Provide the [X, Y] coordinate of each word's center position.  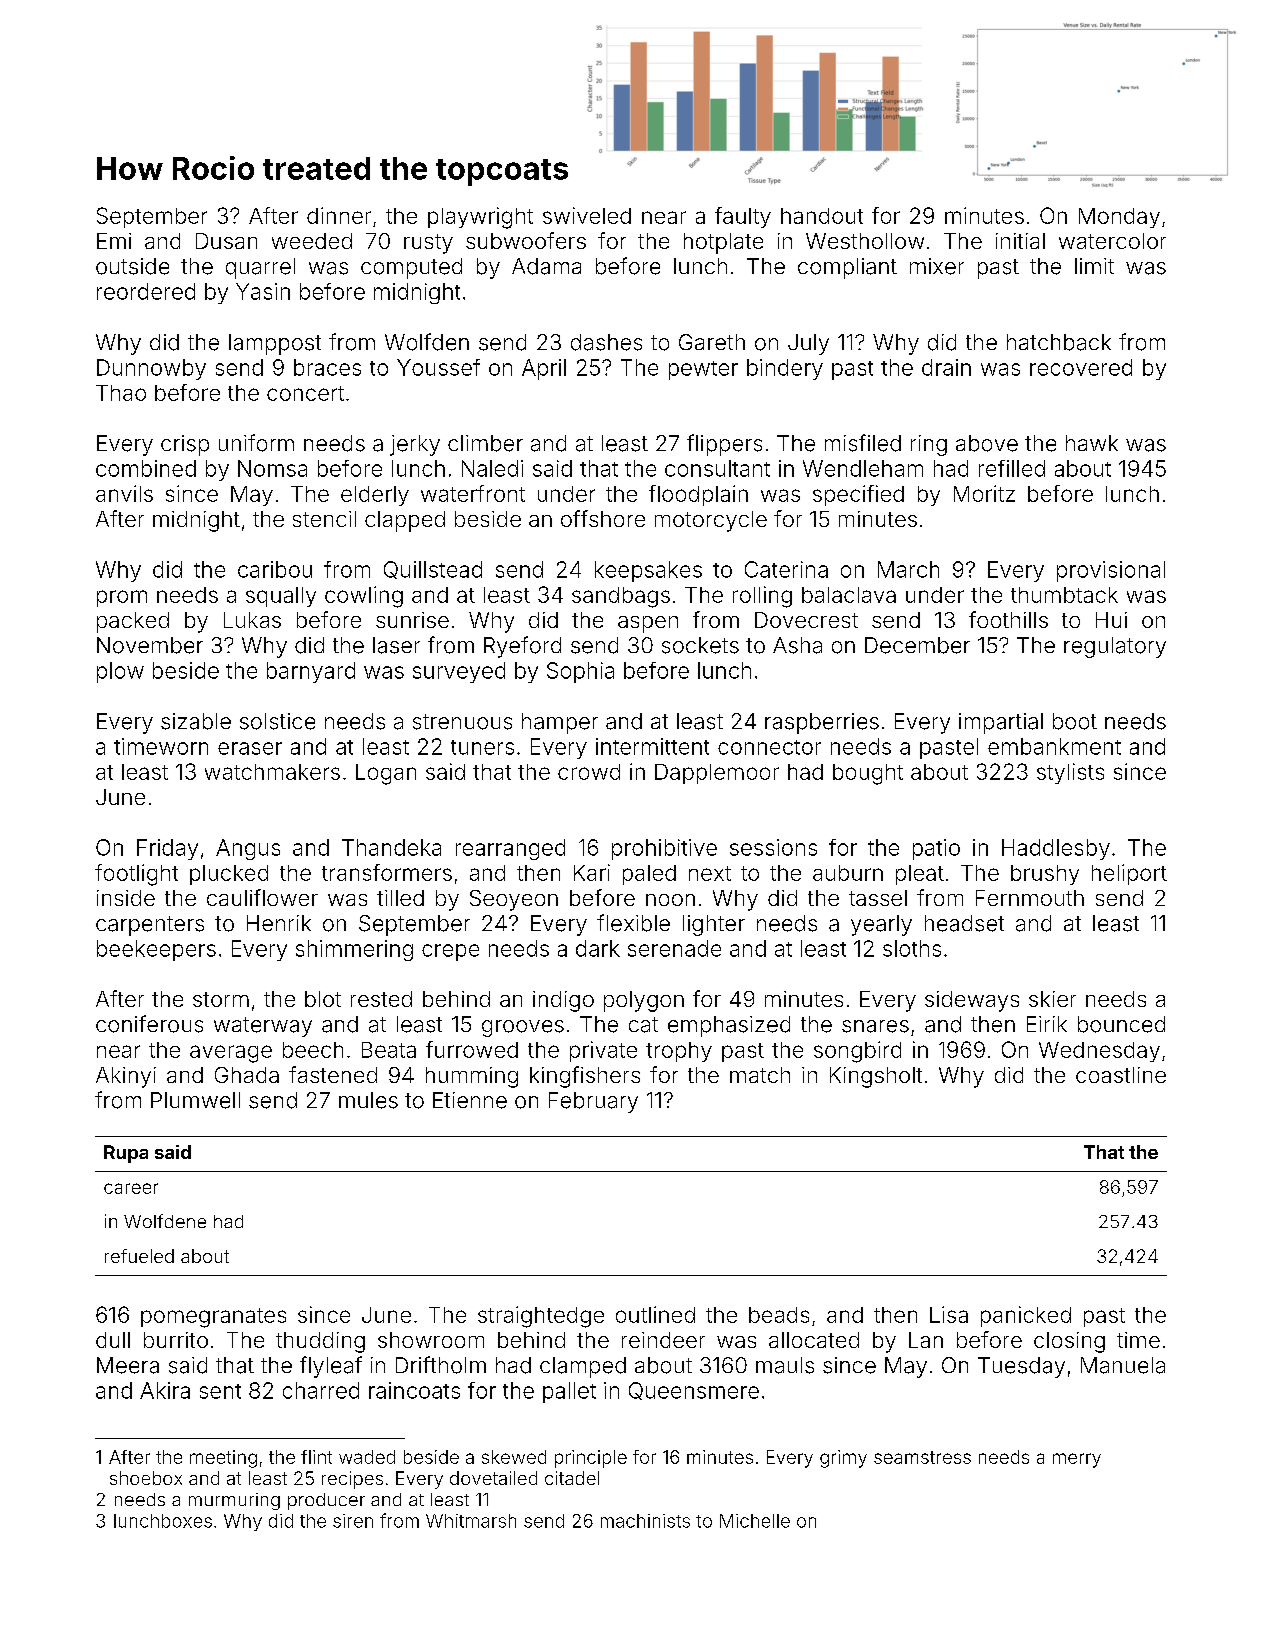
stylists [1070, 773]
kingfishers [585, 1077]
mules [368, 1100]
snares [875, 1026]
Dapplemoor [717, 774]
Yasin [263, 291]
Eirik [1047, 1024]
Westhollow [865, 241]
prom [122, 598]
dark [598, 948]
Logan [386, 774]
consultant [717, 468]
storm [221, 999]
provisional [1111, 571]
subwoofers [526, 240]
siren [353, 1521]
